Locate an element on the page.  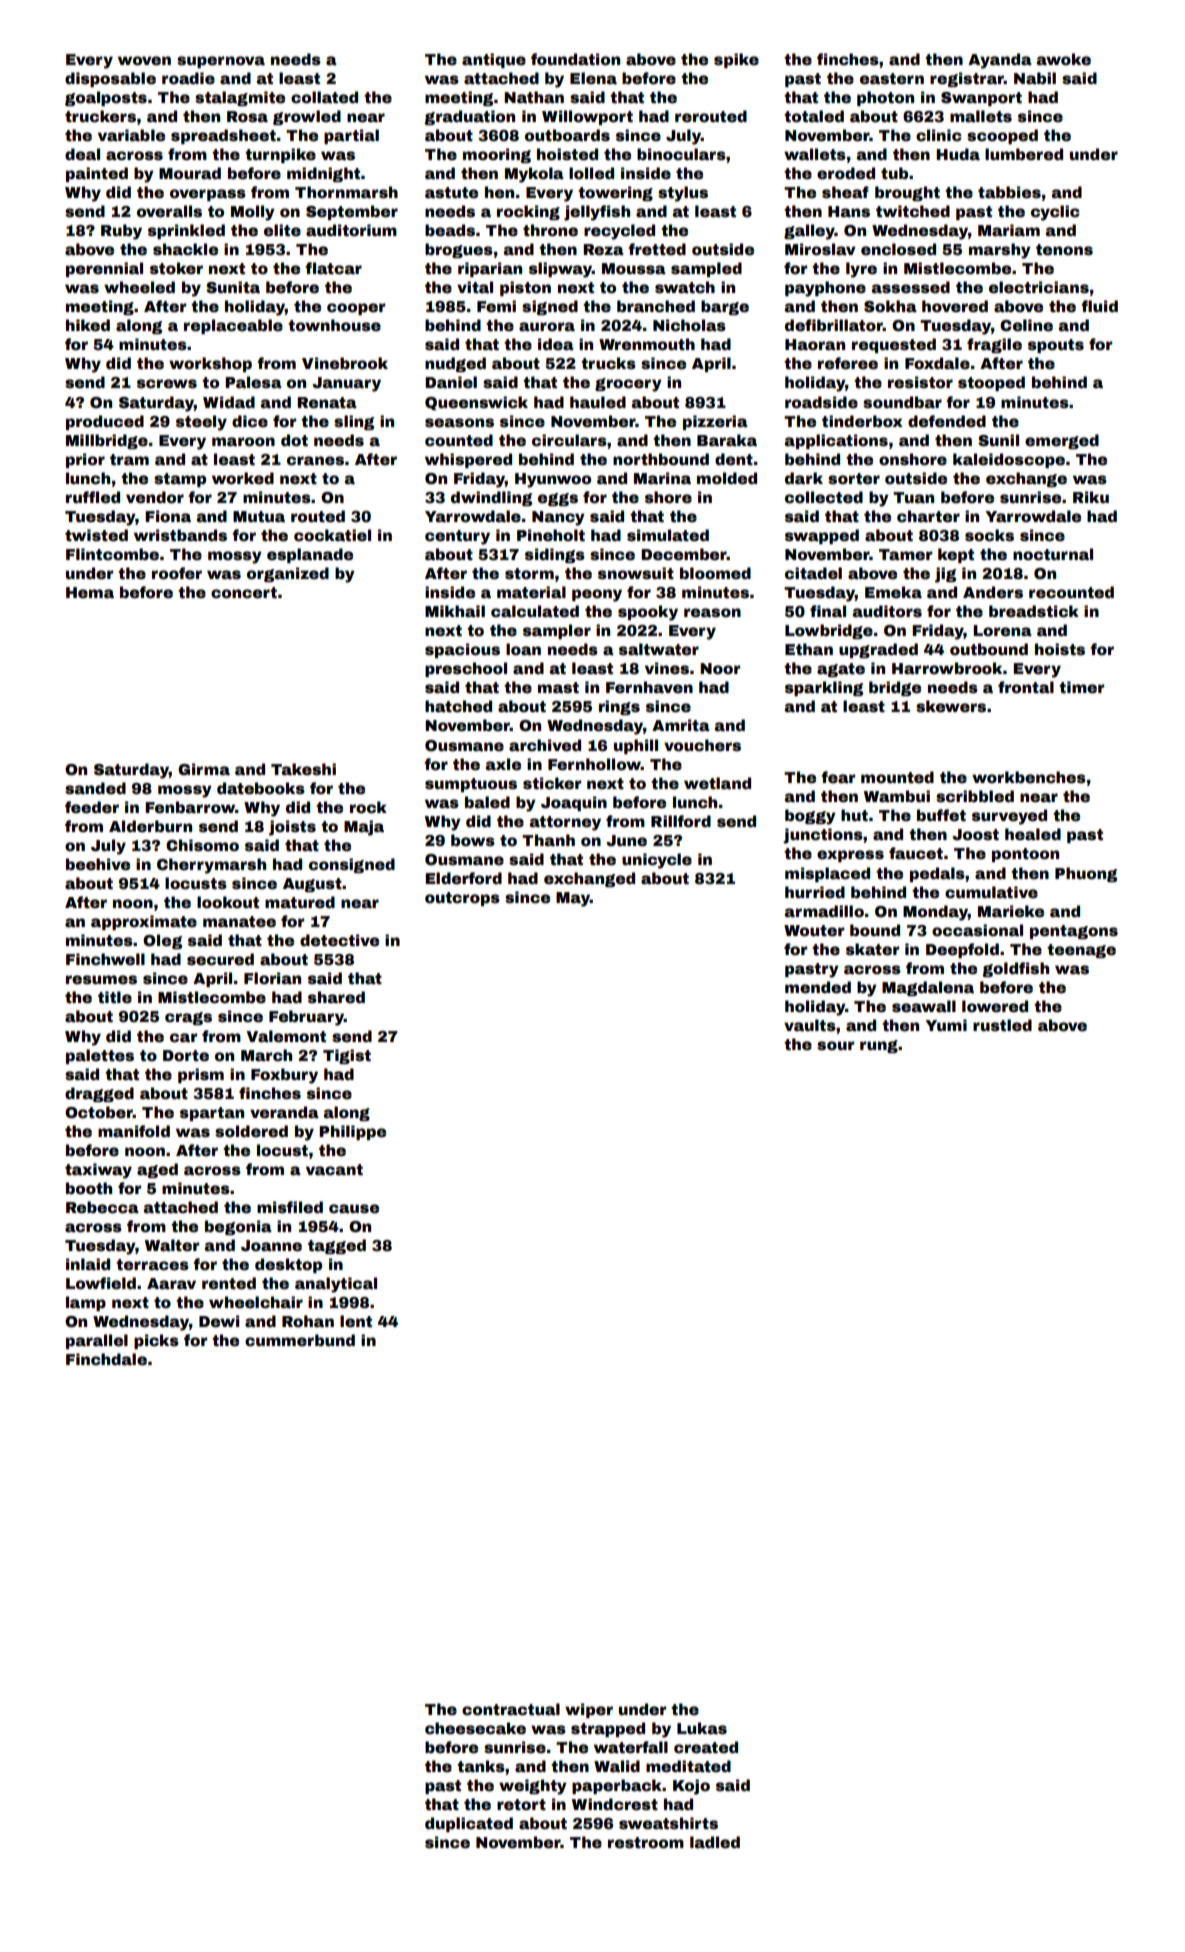
seasons is located at coordinates (459, 422).
